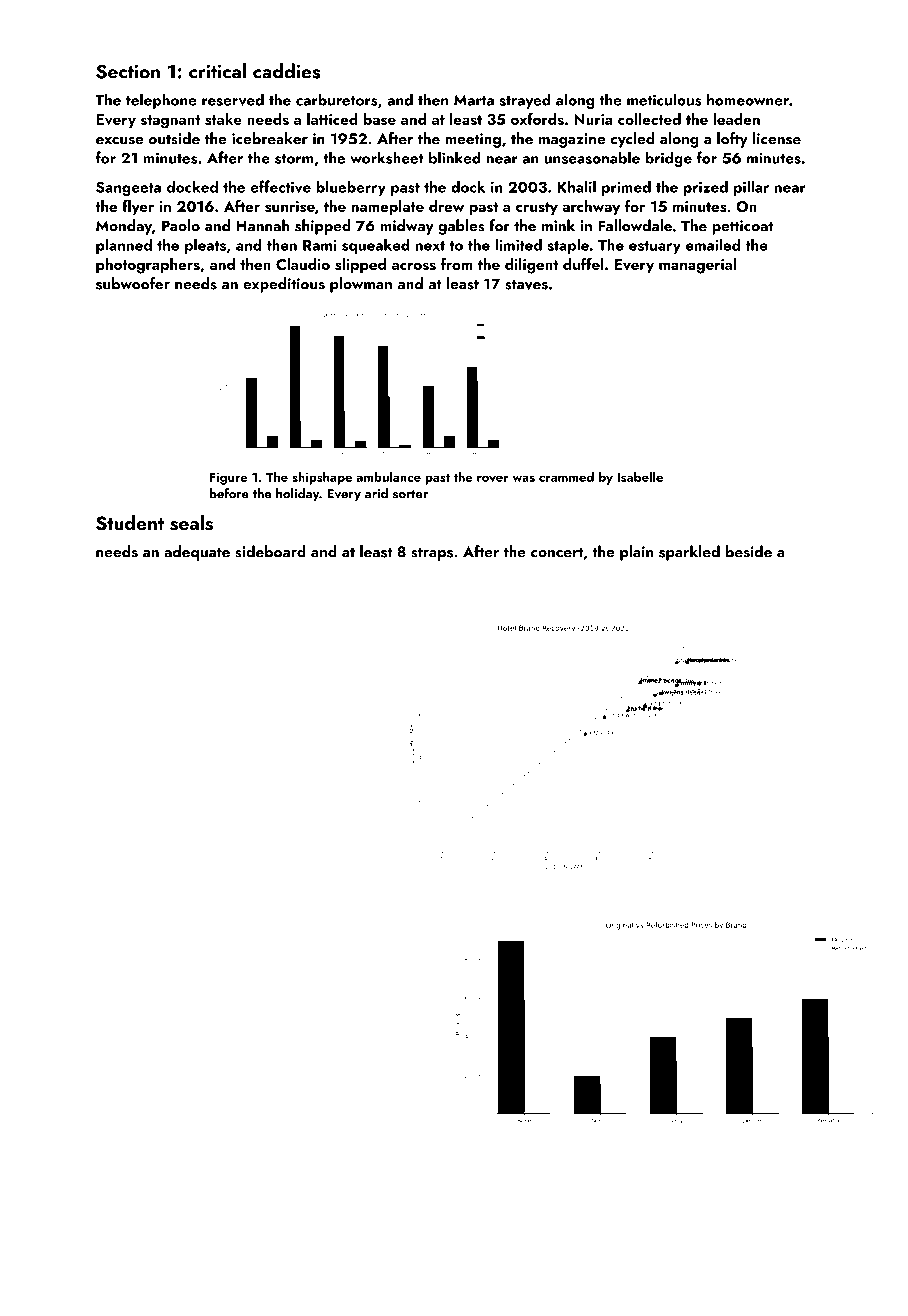 The height and width of the document is (1316, 908). What do you see at coordinates (557, 553) in the document?
I see `concert` at bounding box center [557, 553].
